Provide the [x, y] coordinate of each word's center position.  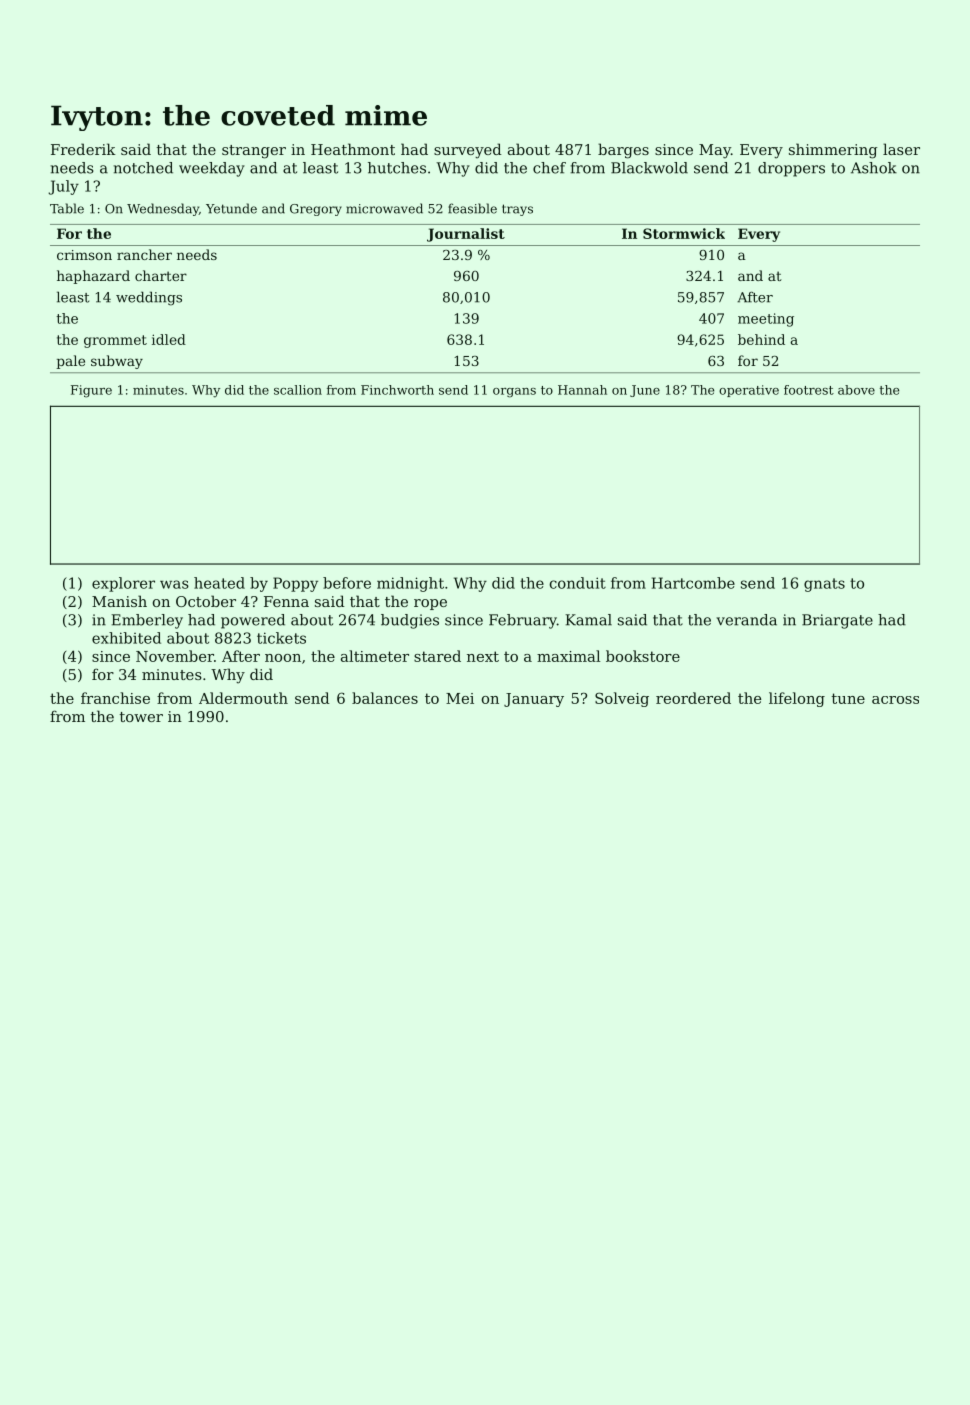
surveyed [468, 151]
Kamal [588, 620]
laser [901, 149]
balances [385, 698]
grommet [115, 341]
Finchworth [397, 390]
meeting [766, 320]
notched [143, 168]
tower [141, 717]
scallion [298, 390]
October [206, 601]
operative [749, 391]
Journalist [466, 235]
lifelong [797, 699]
